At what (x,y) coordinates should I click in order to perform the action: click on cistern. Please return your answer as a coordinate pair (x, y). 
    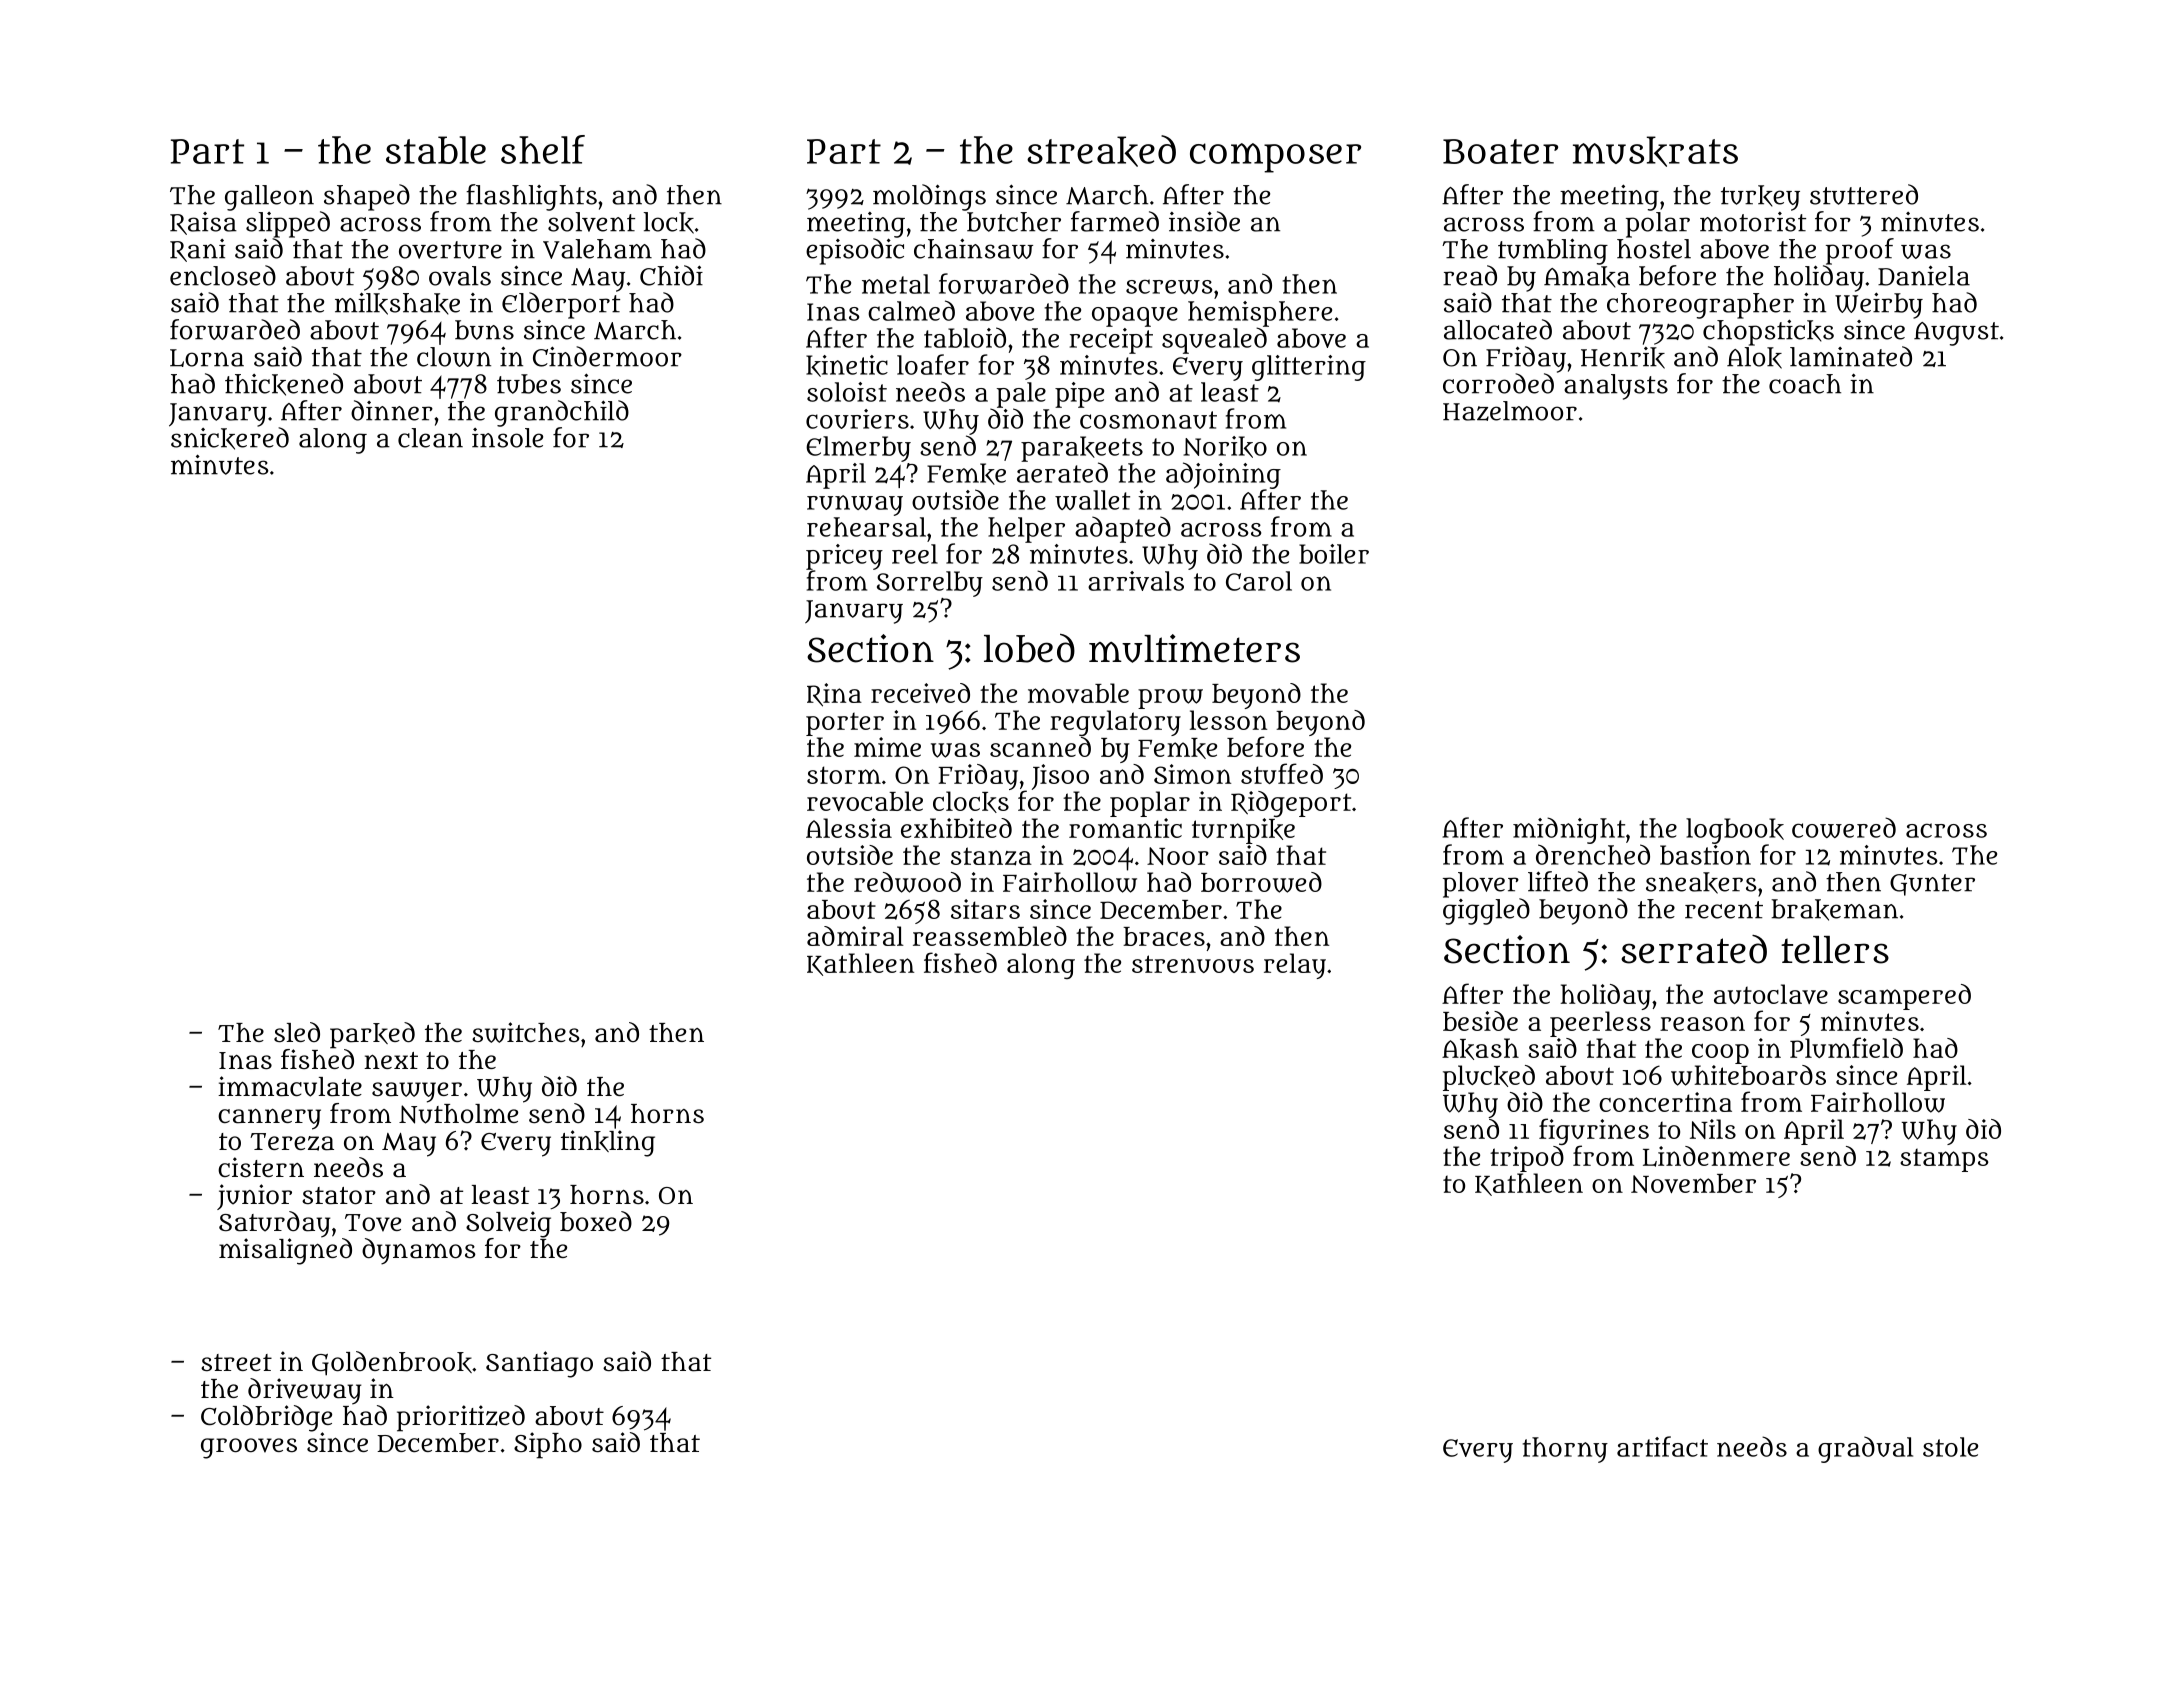
    Looking at the image, I should click on (261, 1167).
